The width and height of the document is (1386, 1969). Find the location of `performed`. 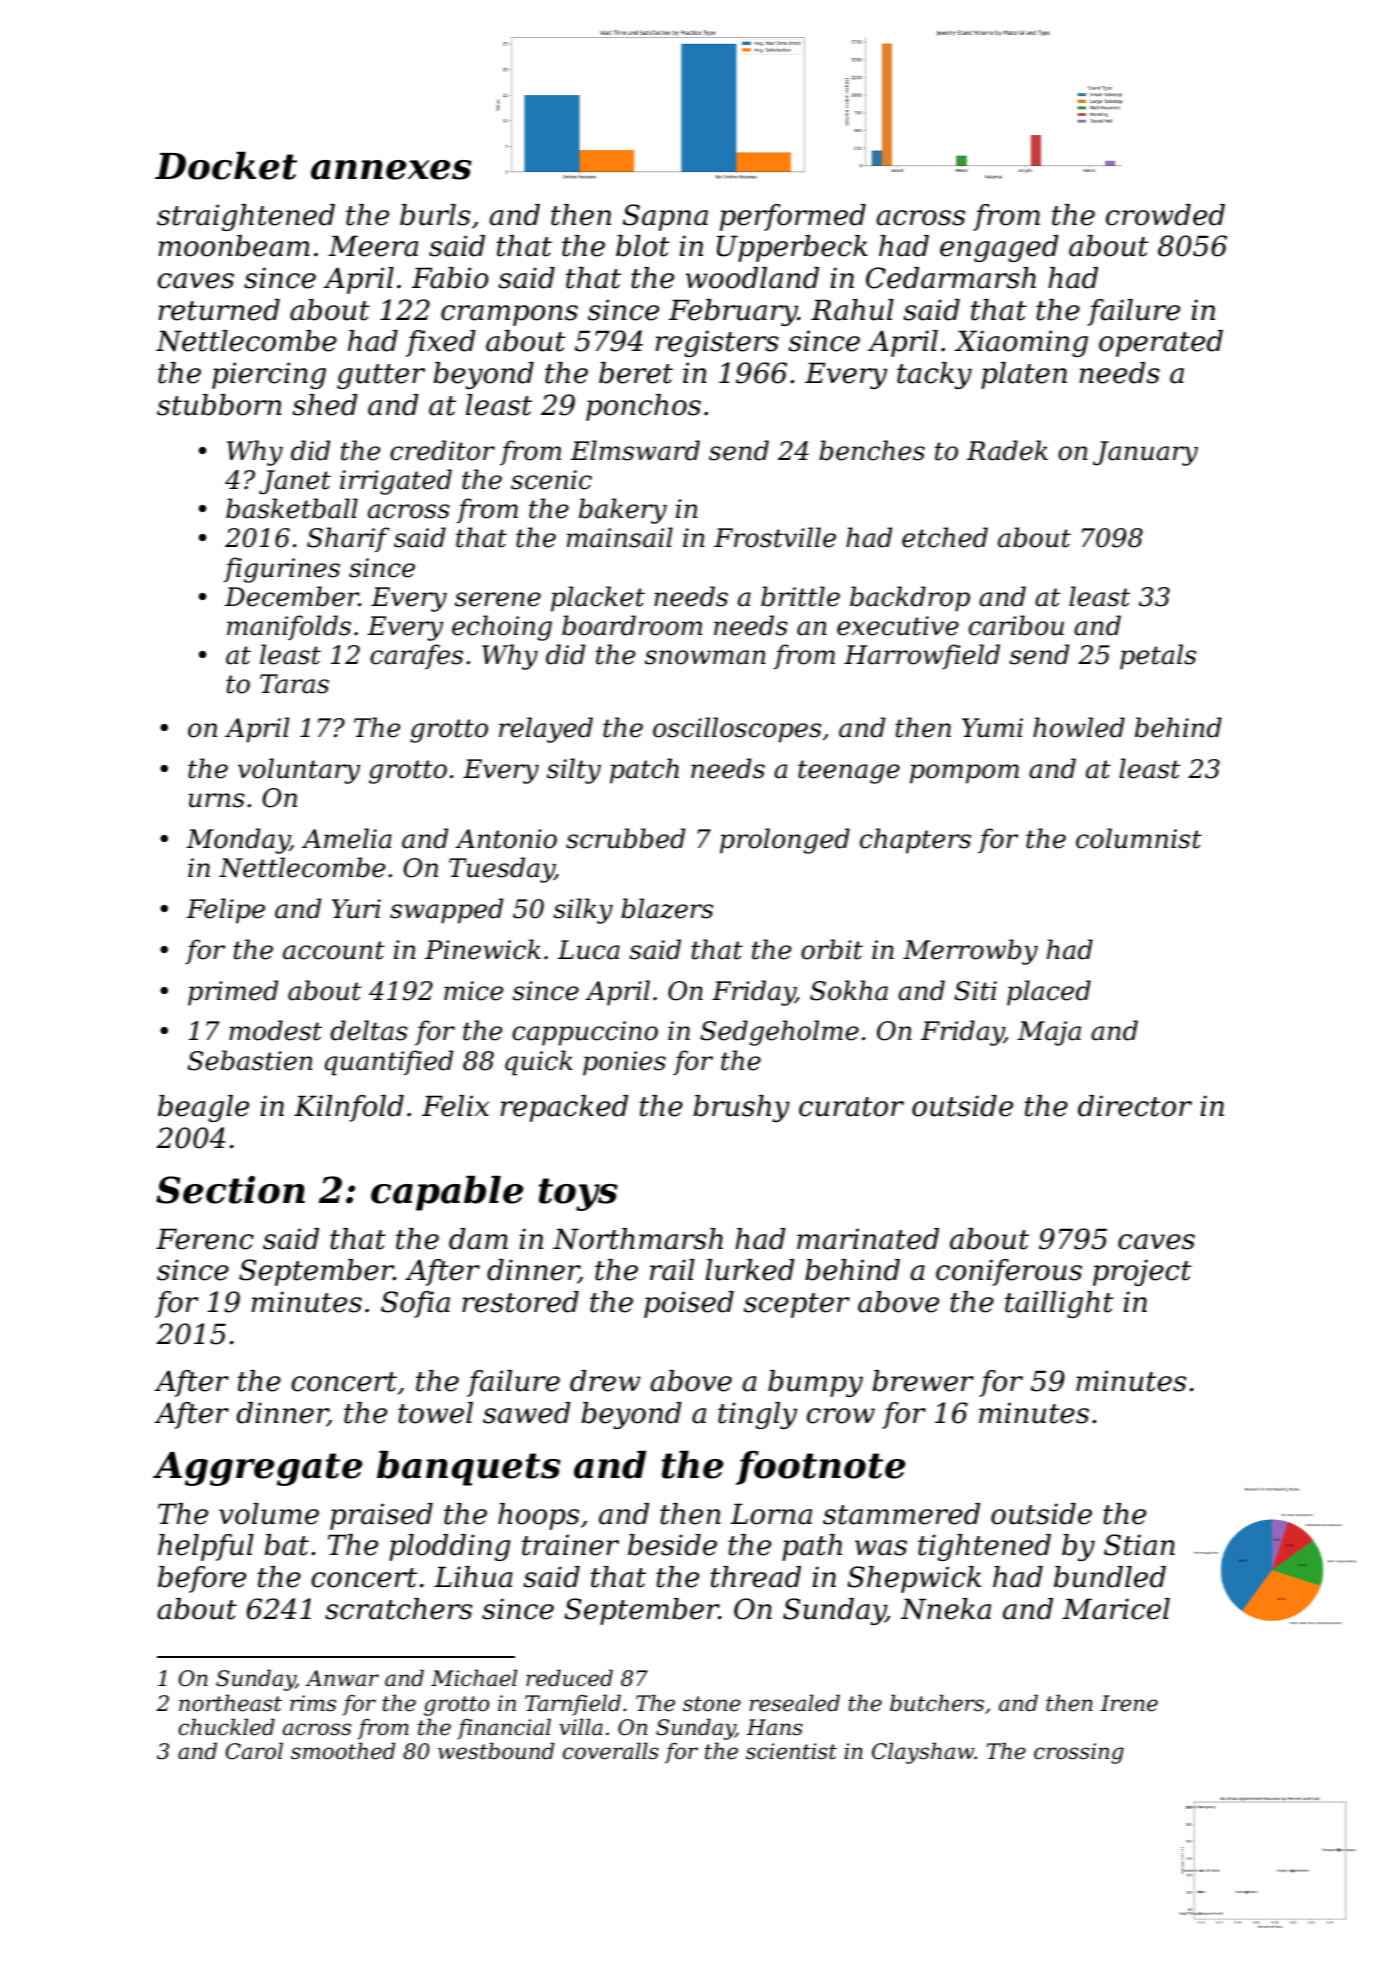

performed is located at coordinates (793, 217).
